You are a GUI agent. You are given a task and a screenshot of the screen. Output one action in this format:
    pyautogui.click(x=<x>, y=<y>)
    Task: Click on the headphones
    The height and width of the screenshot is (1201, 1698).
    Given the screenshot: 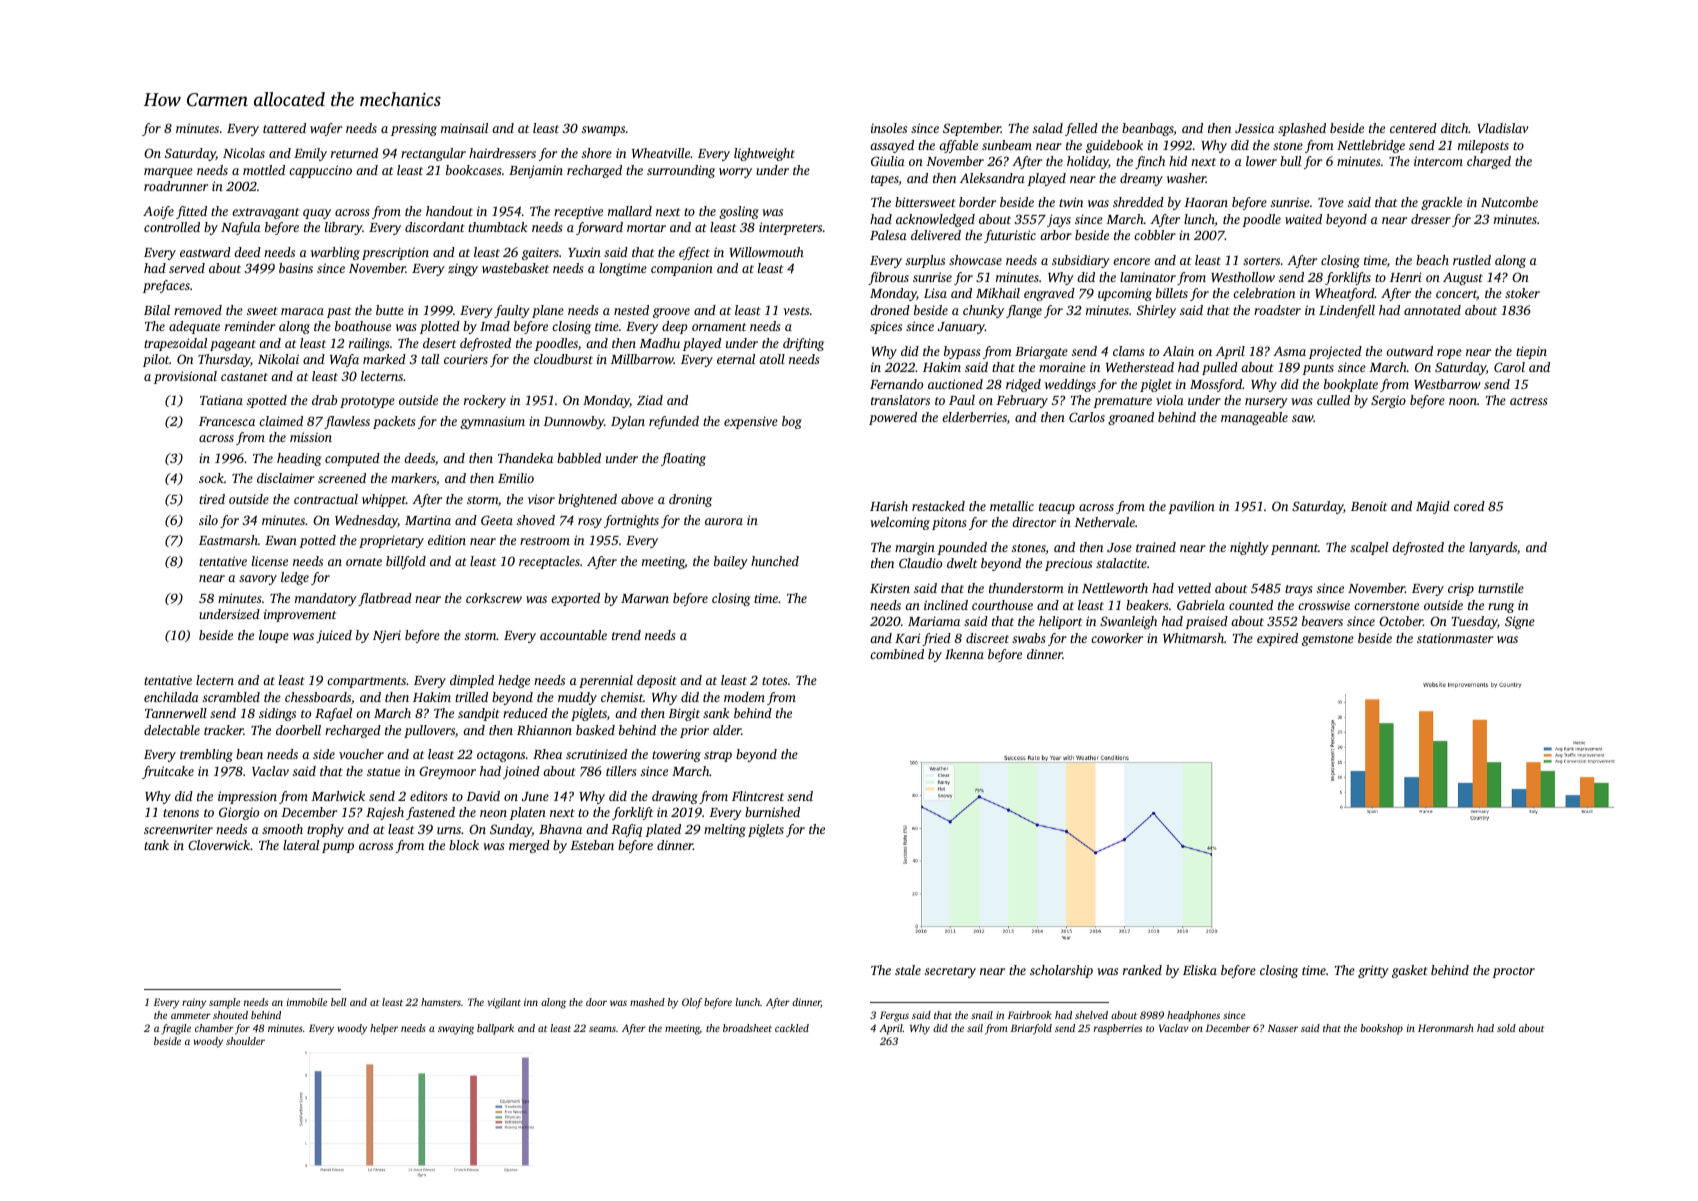 What is the action you would take?
    pyautogui.click(x=1193, y=1016)
